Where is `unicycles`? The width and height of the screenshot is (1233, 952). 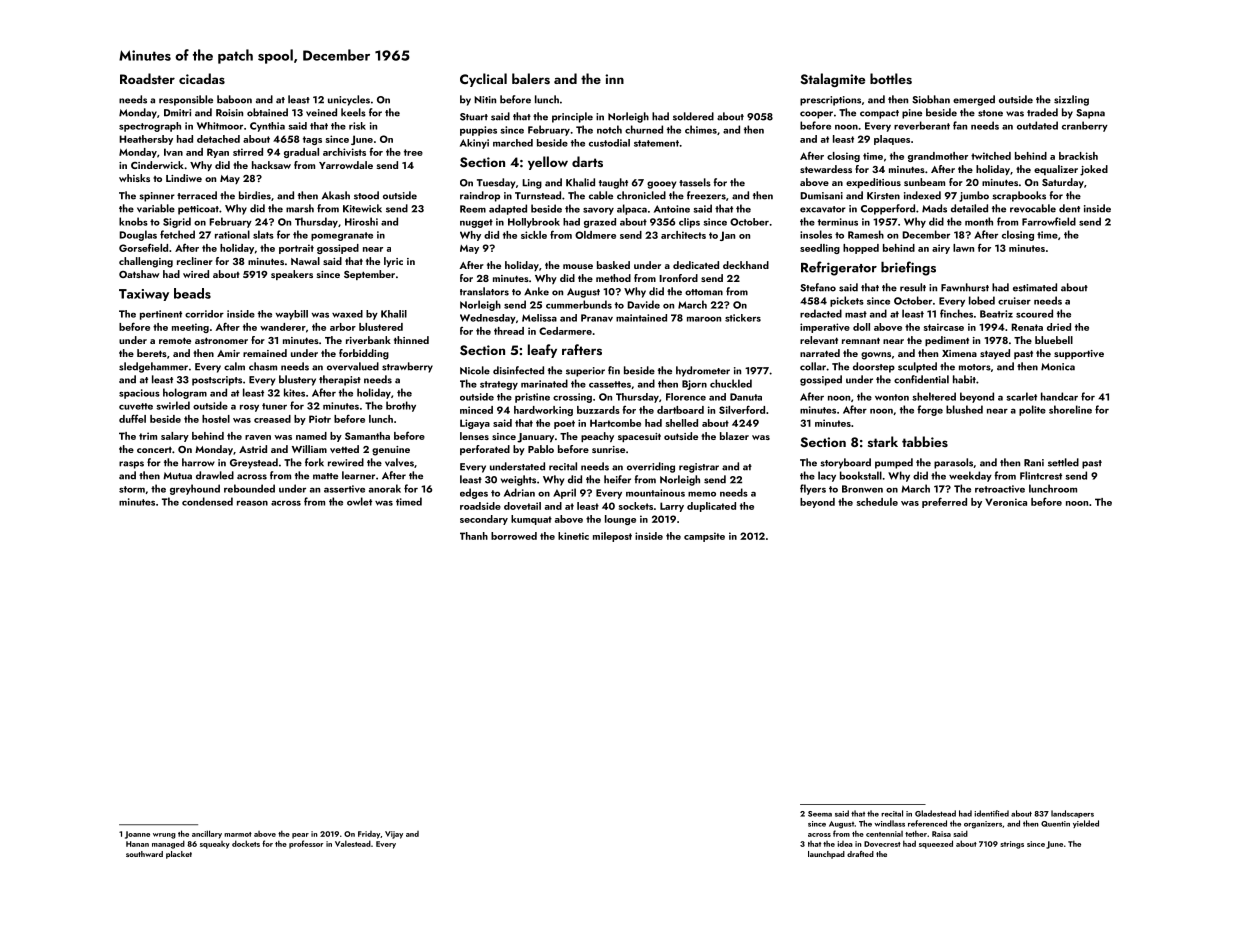
unicycles is located at coordinates (349, 100).
